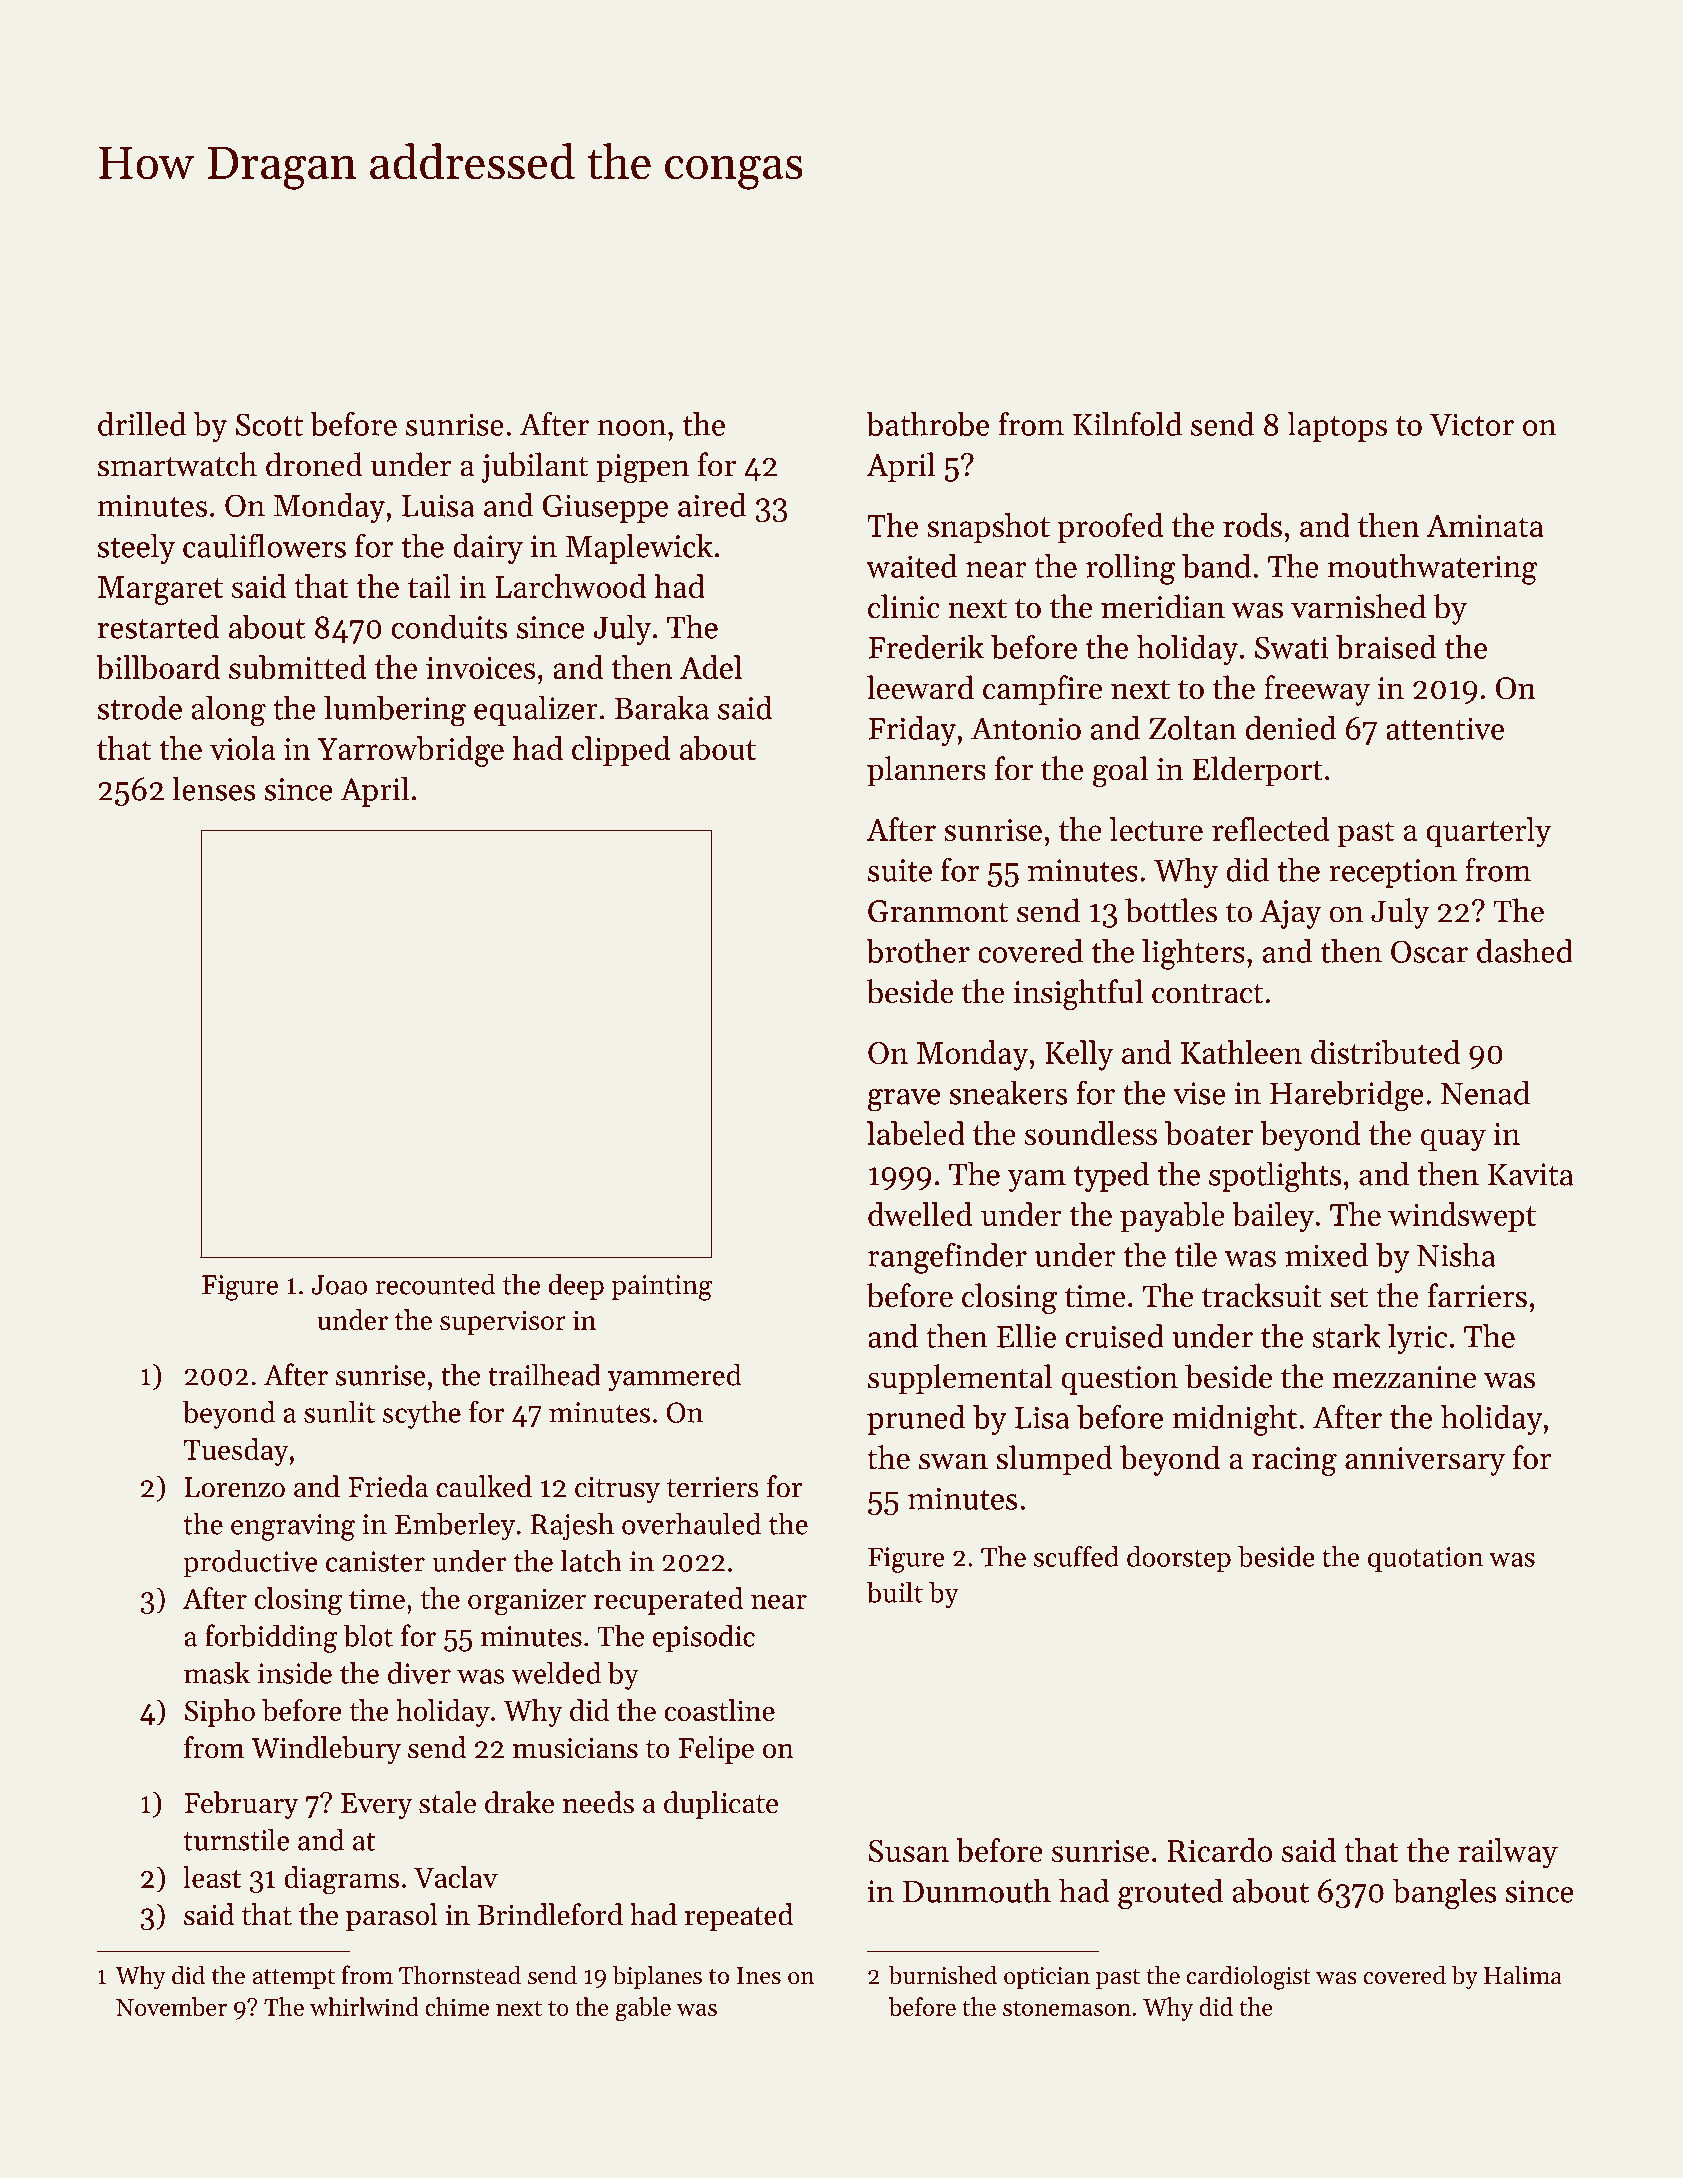 The width and height of the page is (1683, 2178). Describe the element at coordinates (1472, 424) in the page. I see `Victor` at that location.
